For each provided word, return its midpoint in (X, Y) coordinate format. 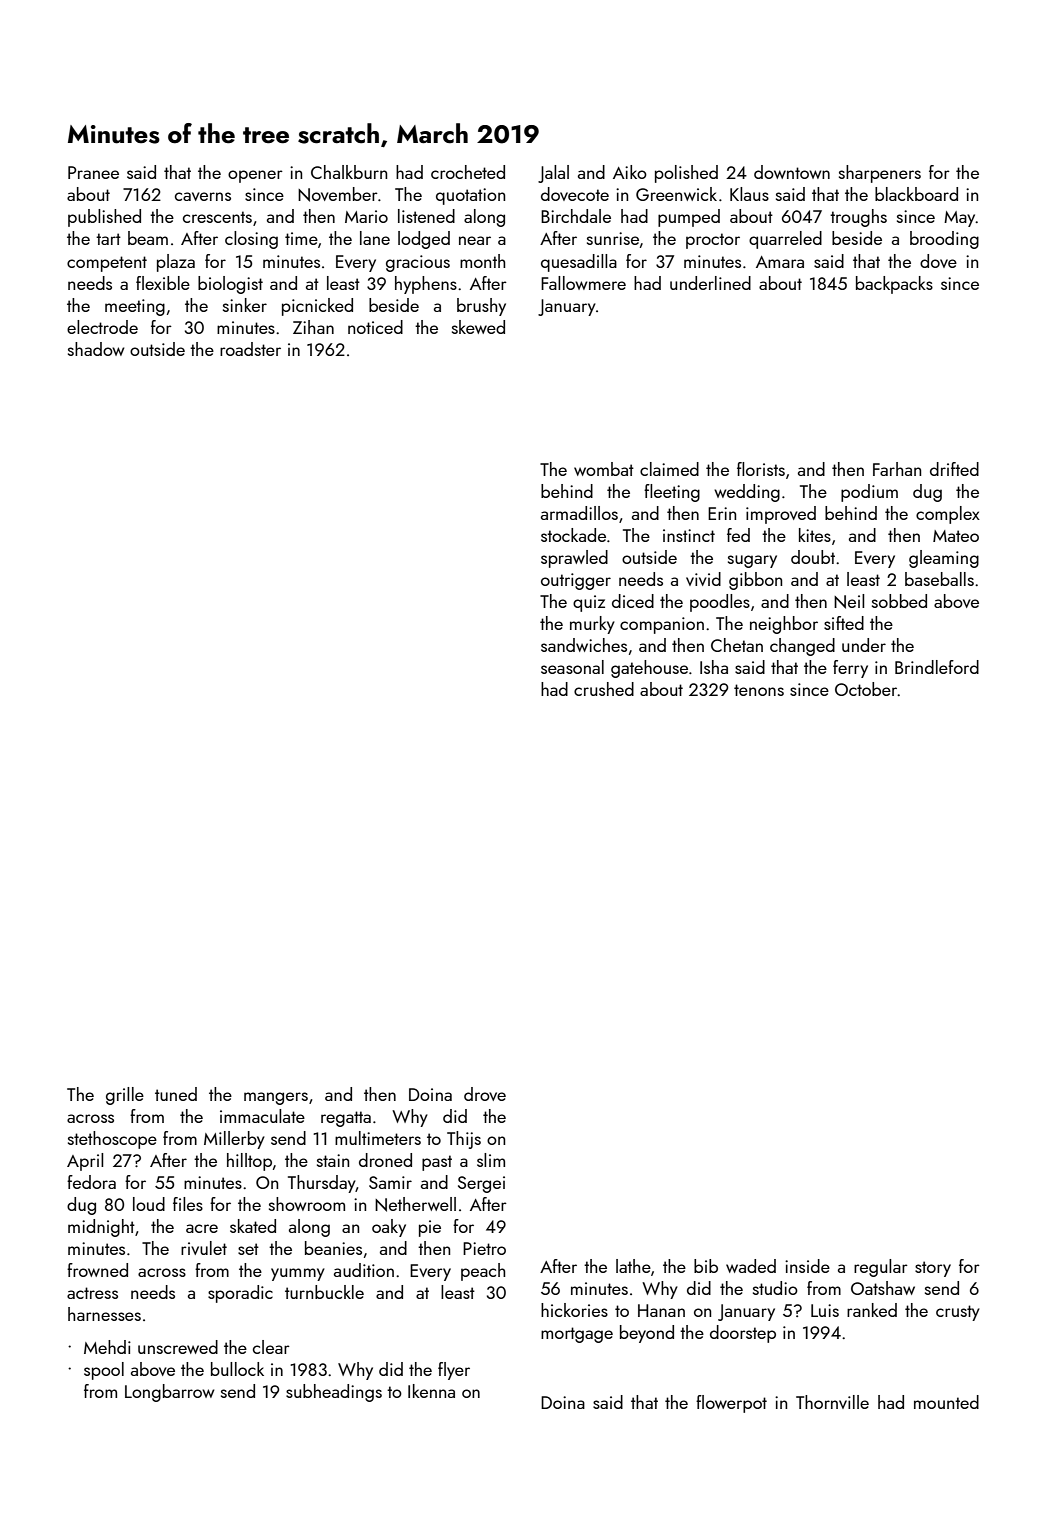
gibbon (755, 581)
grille (125, 1096)
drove (485, 1094)
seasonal (572, 667)
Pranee (93, 172)
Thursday (322, 1184)
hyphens (426, 285)
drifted (954, 469)
